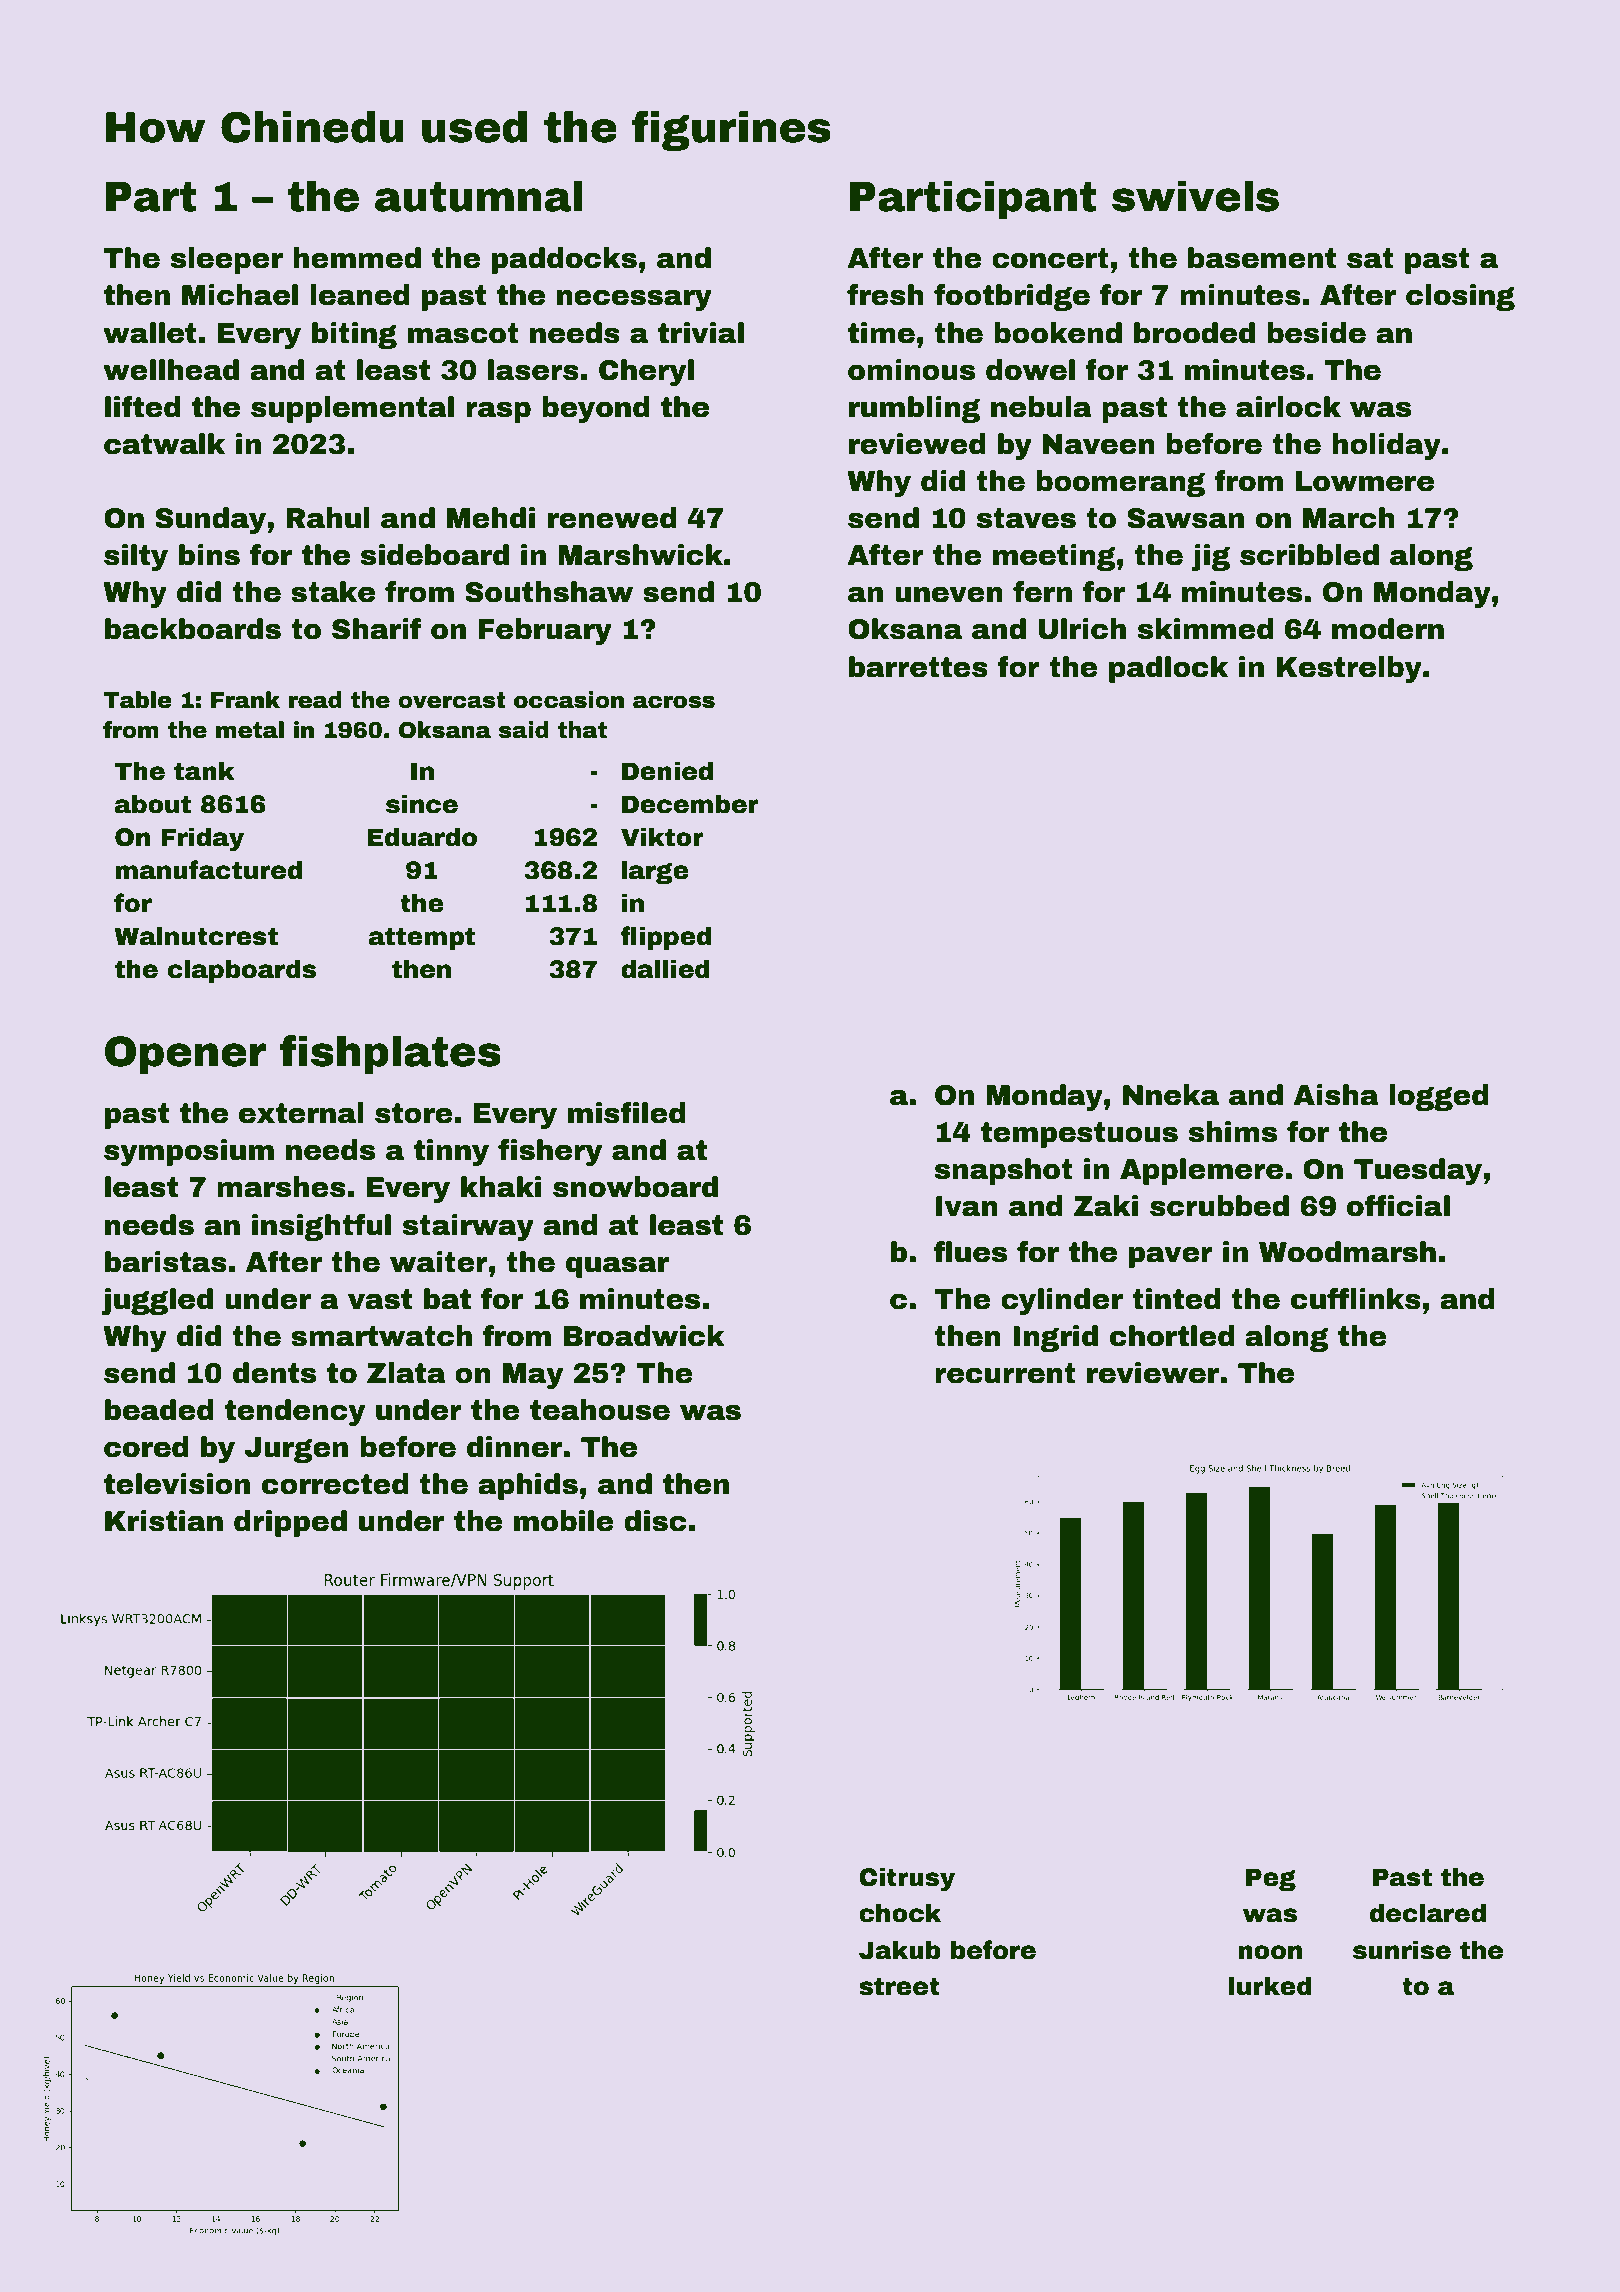 This screenshot has width=1620, height=2292. Describe the element at coordinates (1082, 629) in the screenshot. I see `Ulrich` at that location.
